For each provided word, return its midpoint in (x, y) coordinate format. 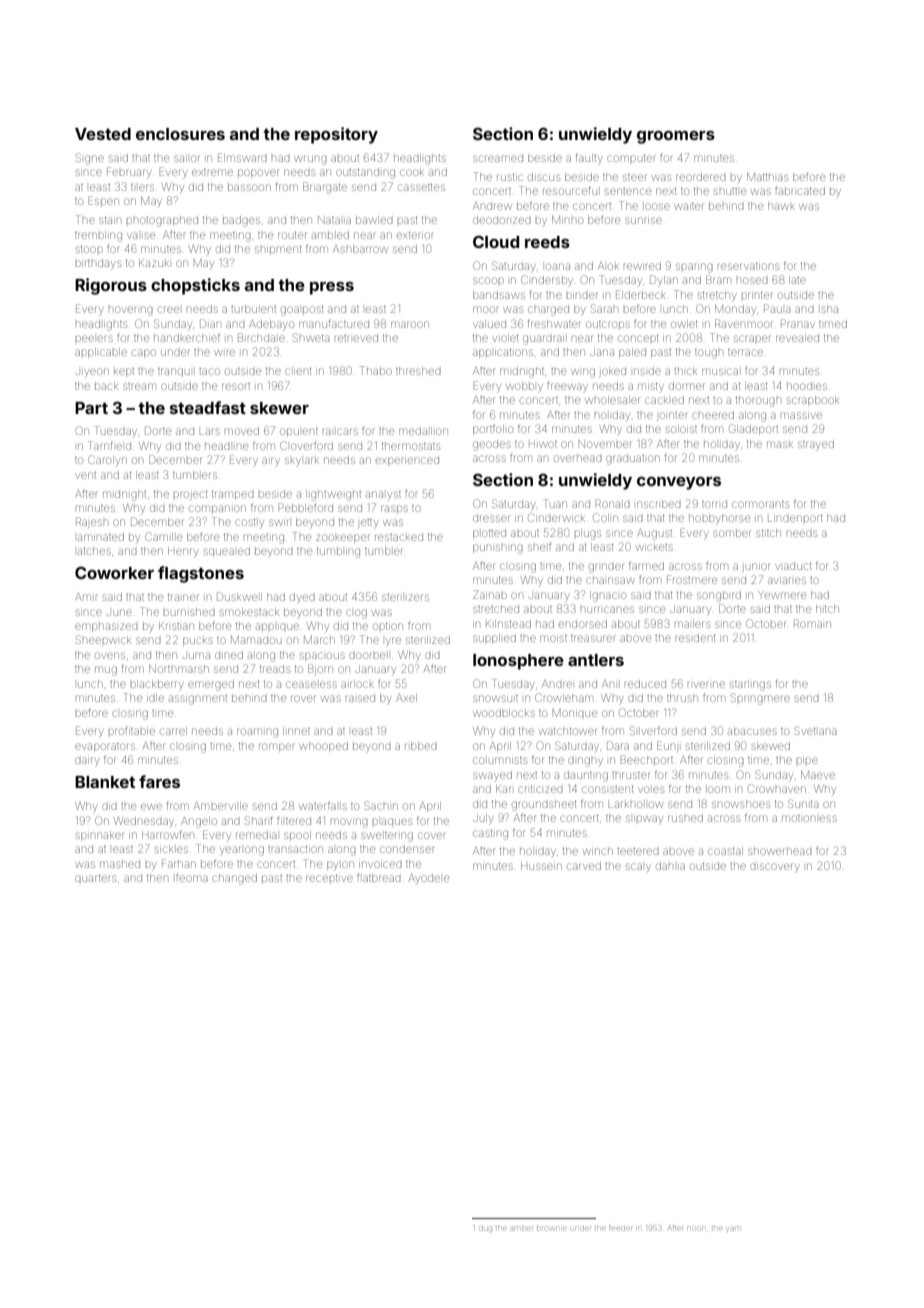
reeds (547, 242)
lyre (393, 642)
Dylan (664, 281)
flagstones (201, 574)
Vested (103, 134)
